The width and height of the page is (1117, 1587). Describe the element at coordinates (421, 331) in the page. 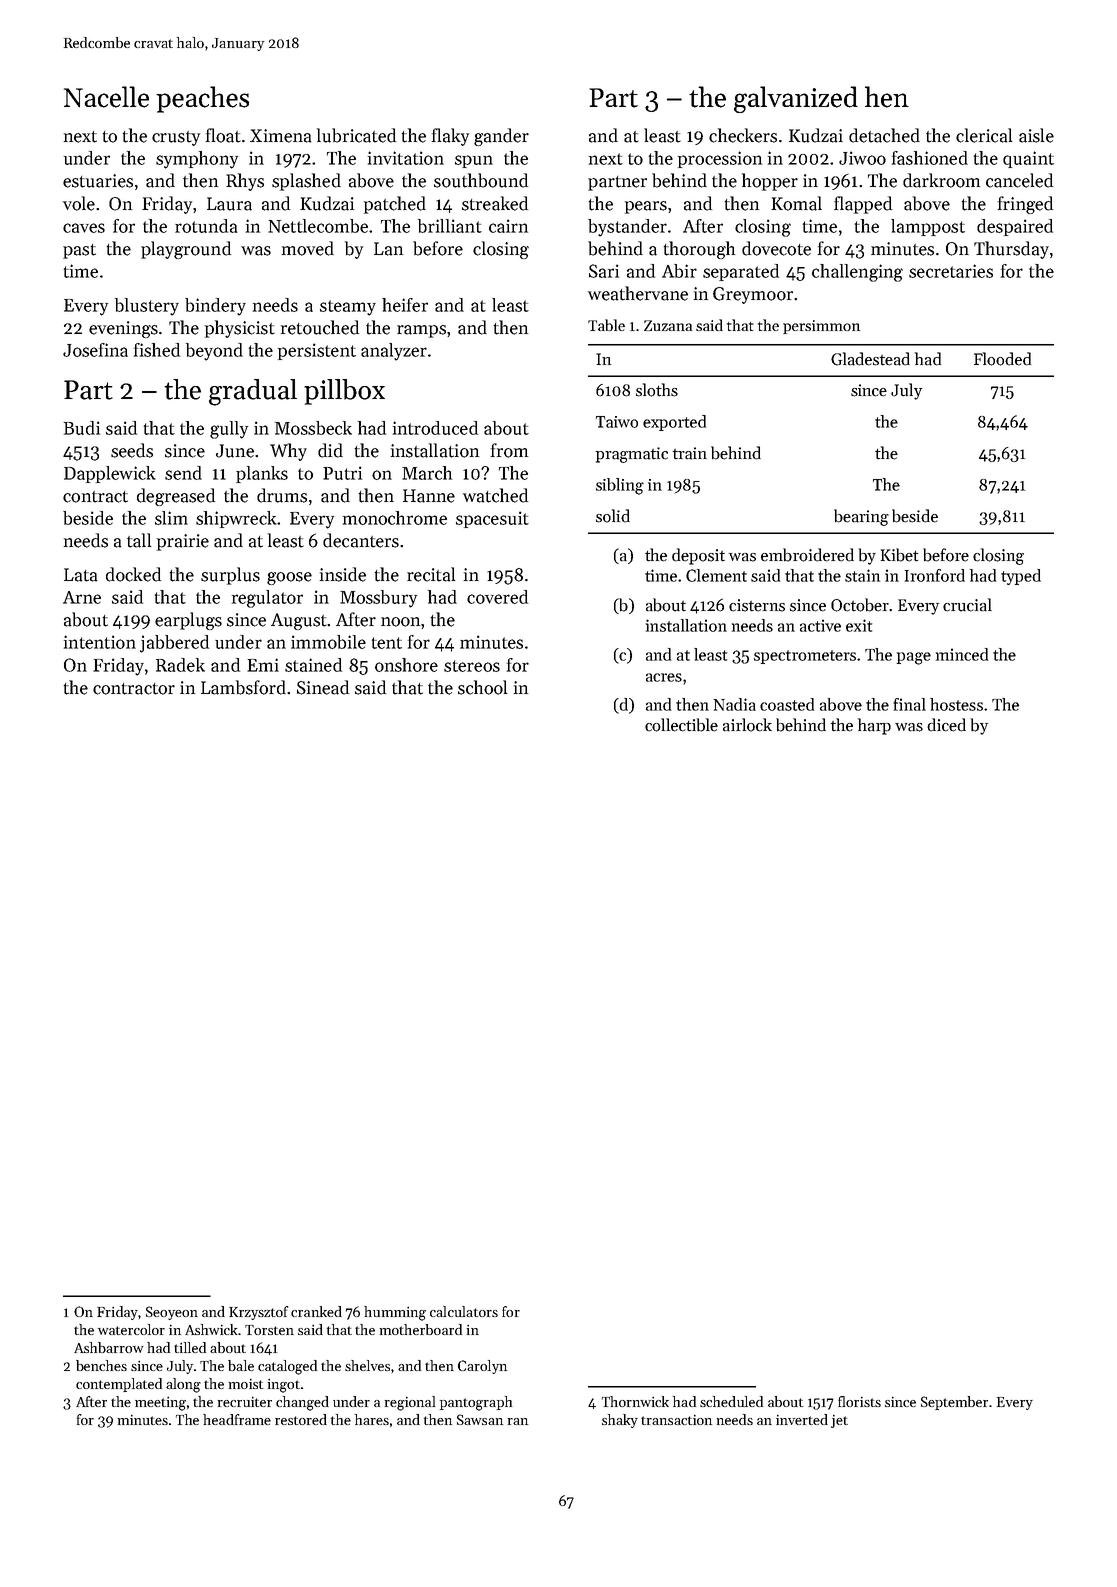

I see `ramps` at that location.
